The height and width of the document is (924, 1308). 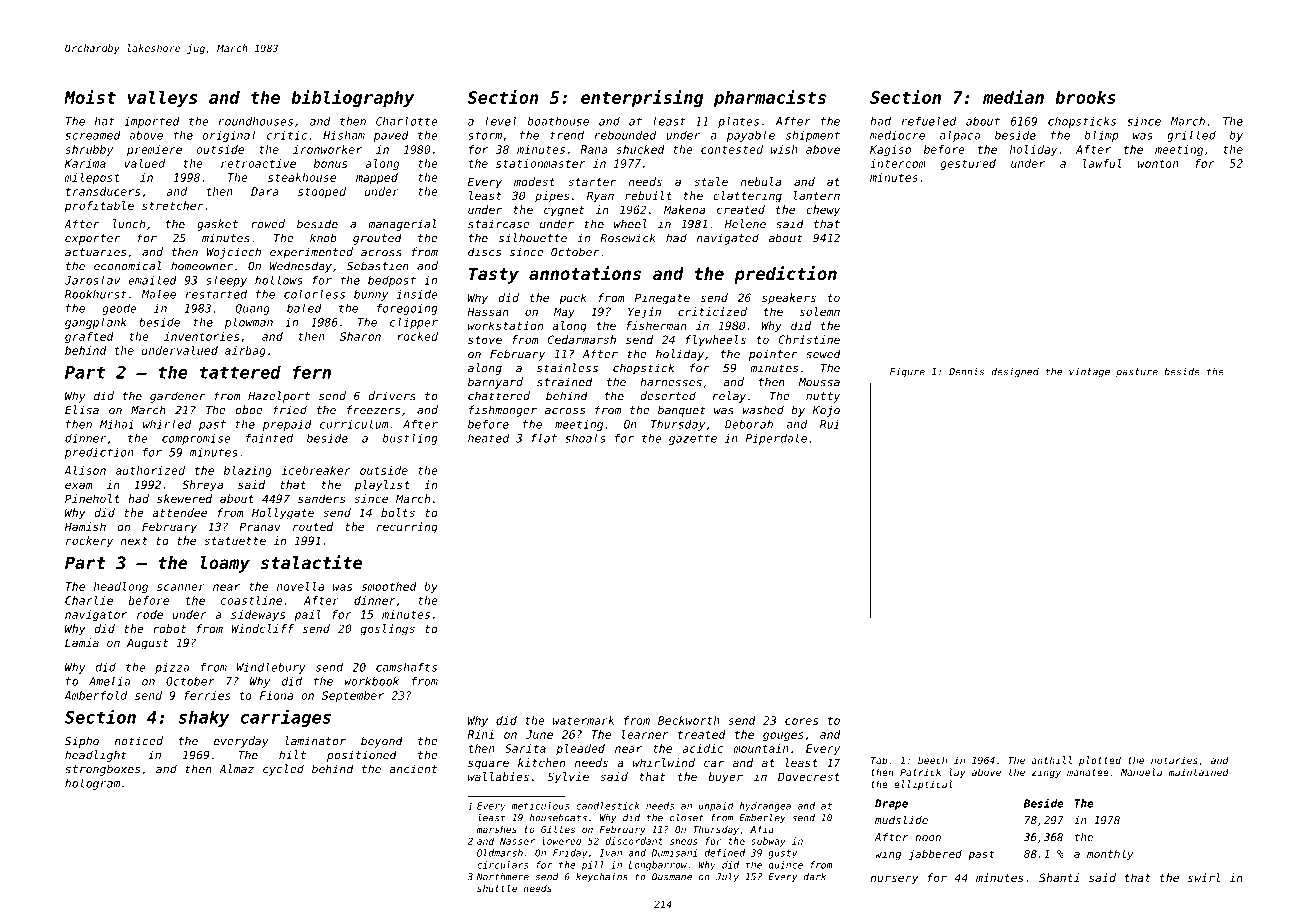 I want to click on hologram, so click(x=92, y=784).
